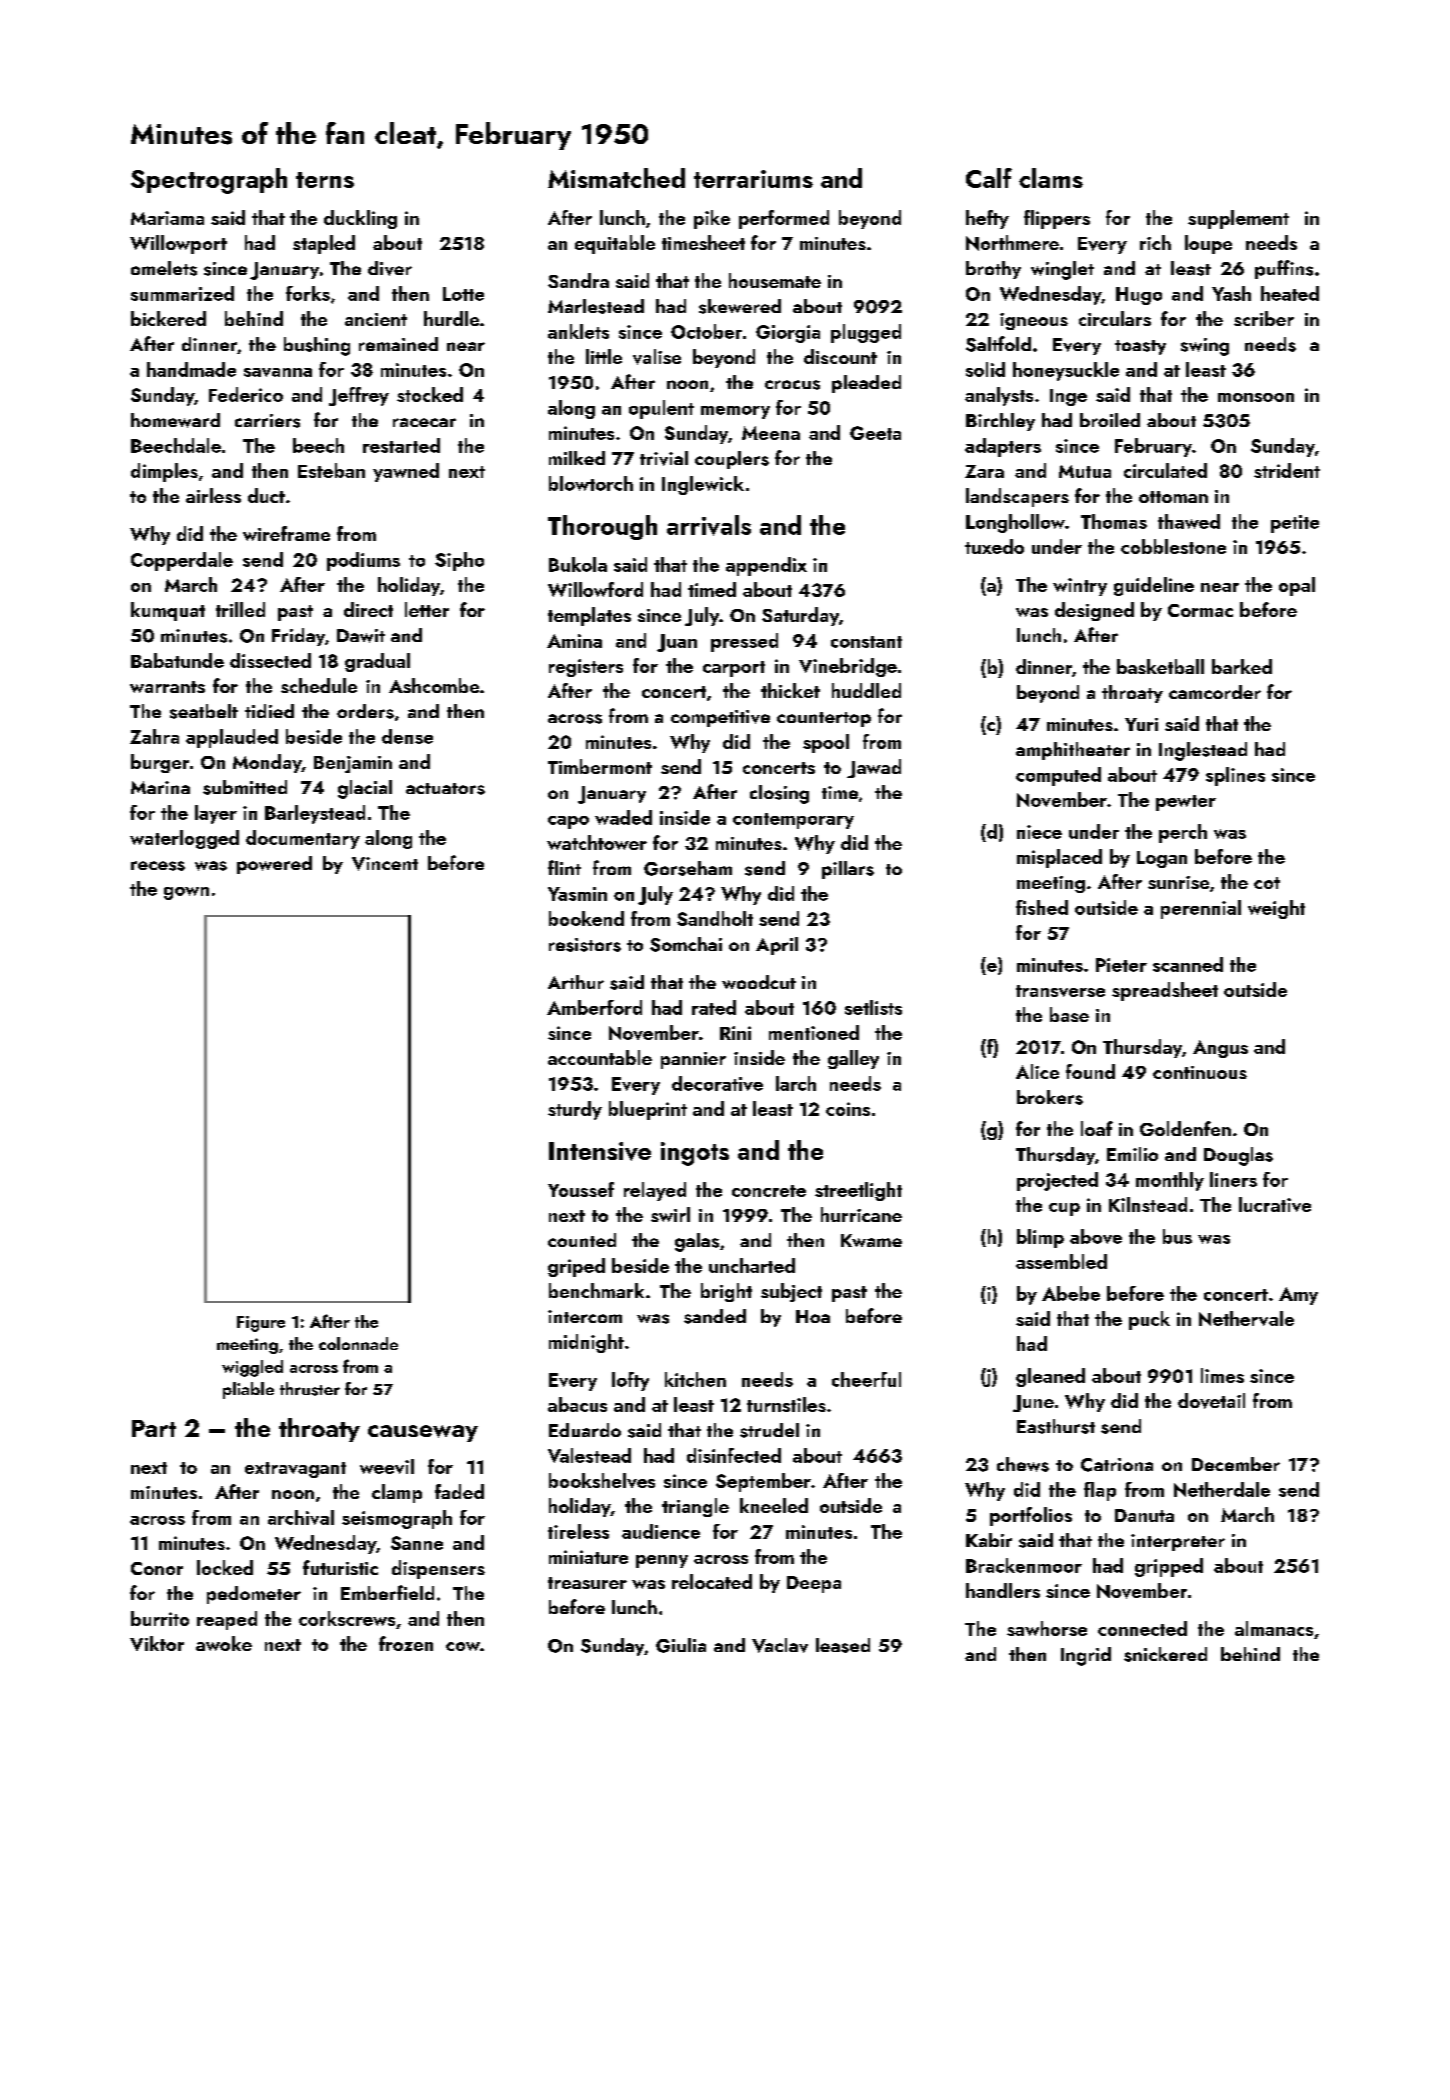  I want to click on analysts, so click(999, 396).
